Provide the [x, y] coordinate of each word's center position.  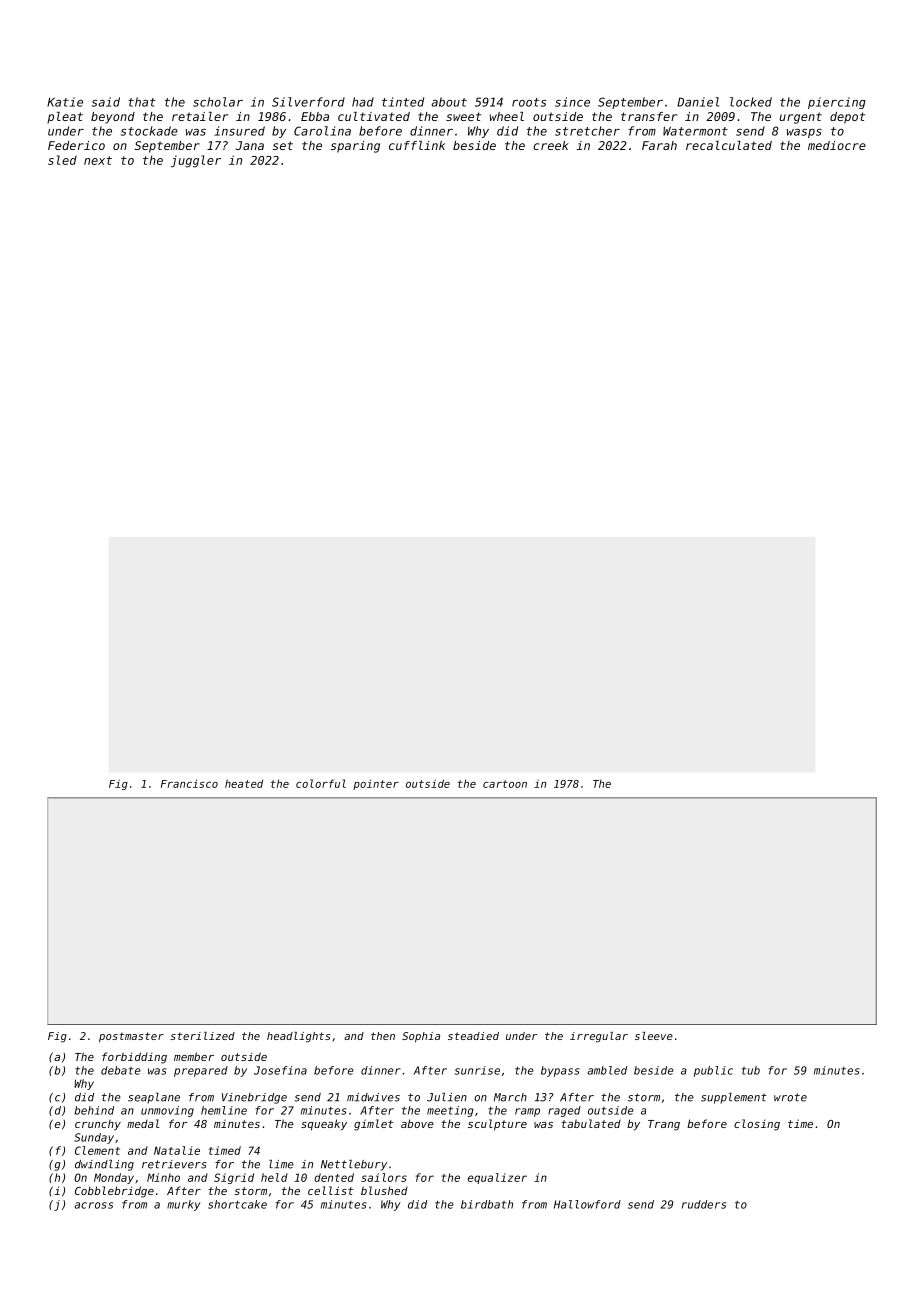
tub [751, 1070]
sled [62, 160]
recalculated [729, 145]
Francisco [189, 783]
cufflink [417, 145]
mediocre [837, 145]
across [94, 1205]
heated [244, 783]
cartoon [505, 784]
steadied [473, 1036]
